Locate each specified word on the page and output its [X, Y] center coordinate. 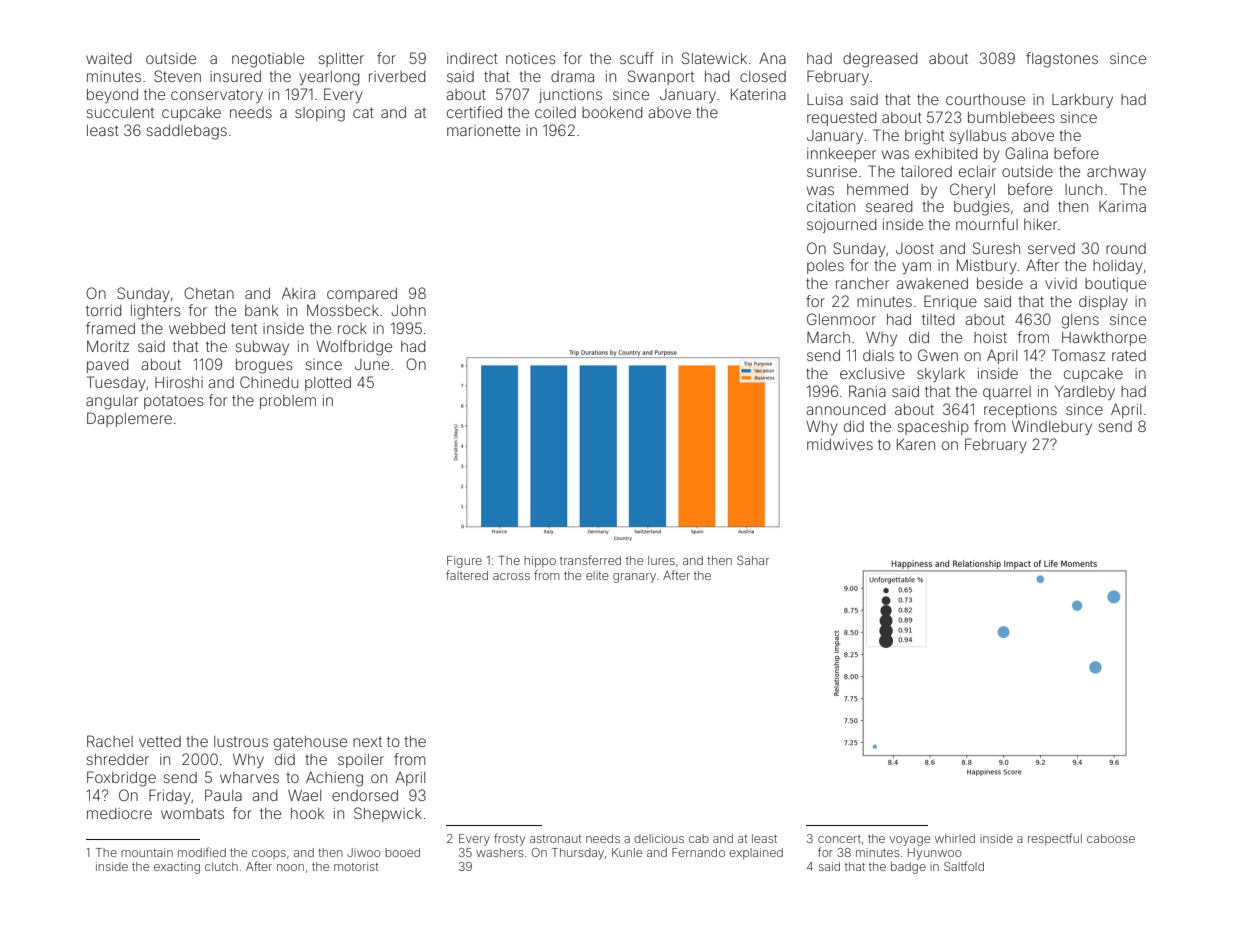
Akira [298, 293]
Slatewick [714, 58]
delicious [659, 838]
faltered [467, 575]
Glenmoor [841, 319]
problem [288, 402]
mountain [147, 852]
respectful [1055, 839]
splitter [341, 60]
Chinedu [269, 382]
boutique [1115, 285]
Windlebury [1052, 428]
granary [634, 578]
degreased [880, 60]
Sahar [753, 560]
